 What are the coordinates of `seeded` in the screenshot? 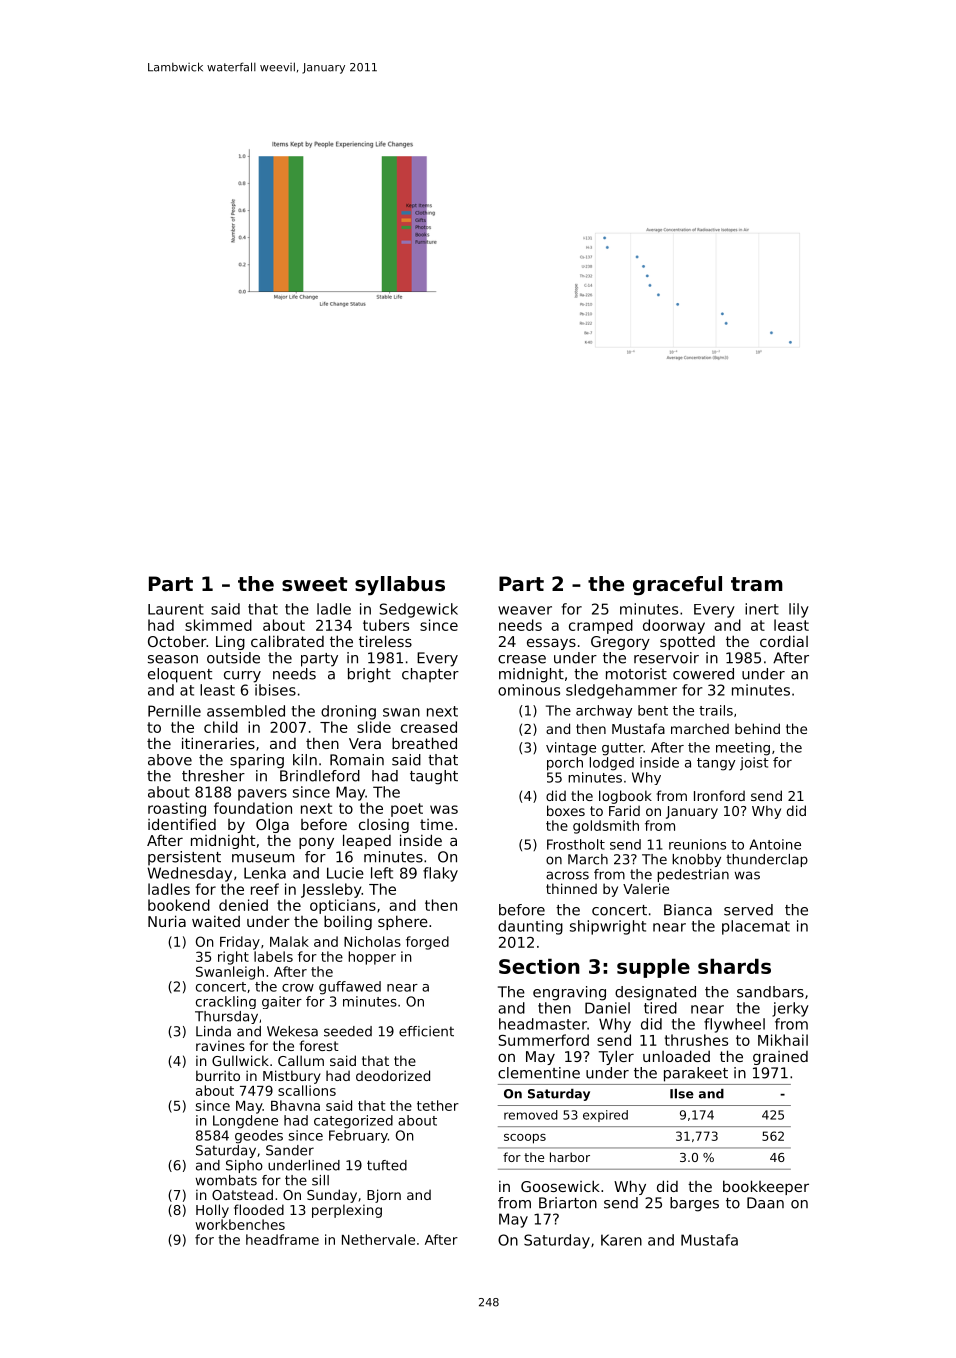 It's located at (348, 1031).
